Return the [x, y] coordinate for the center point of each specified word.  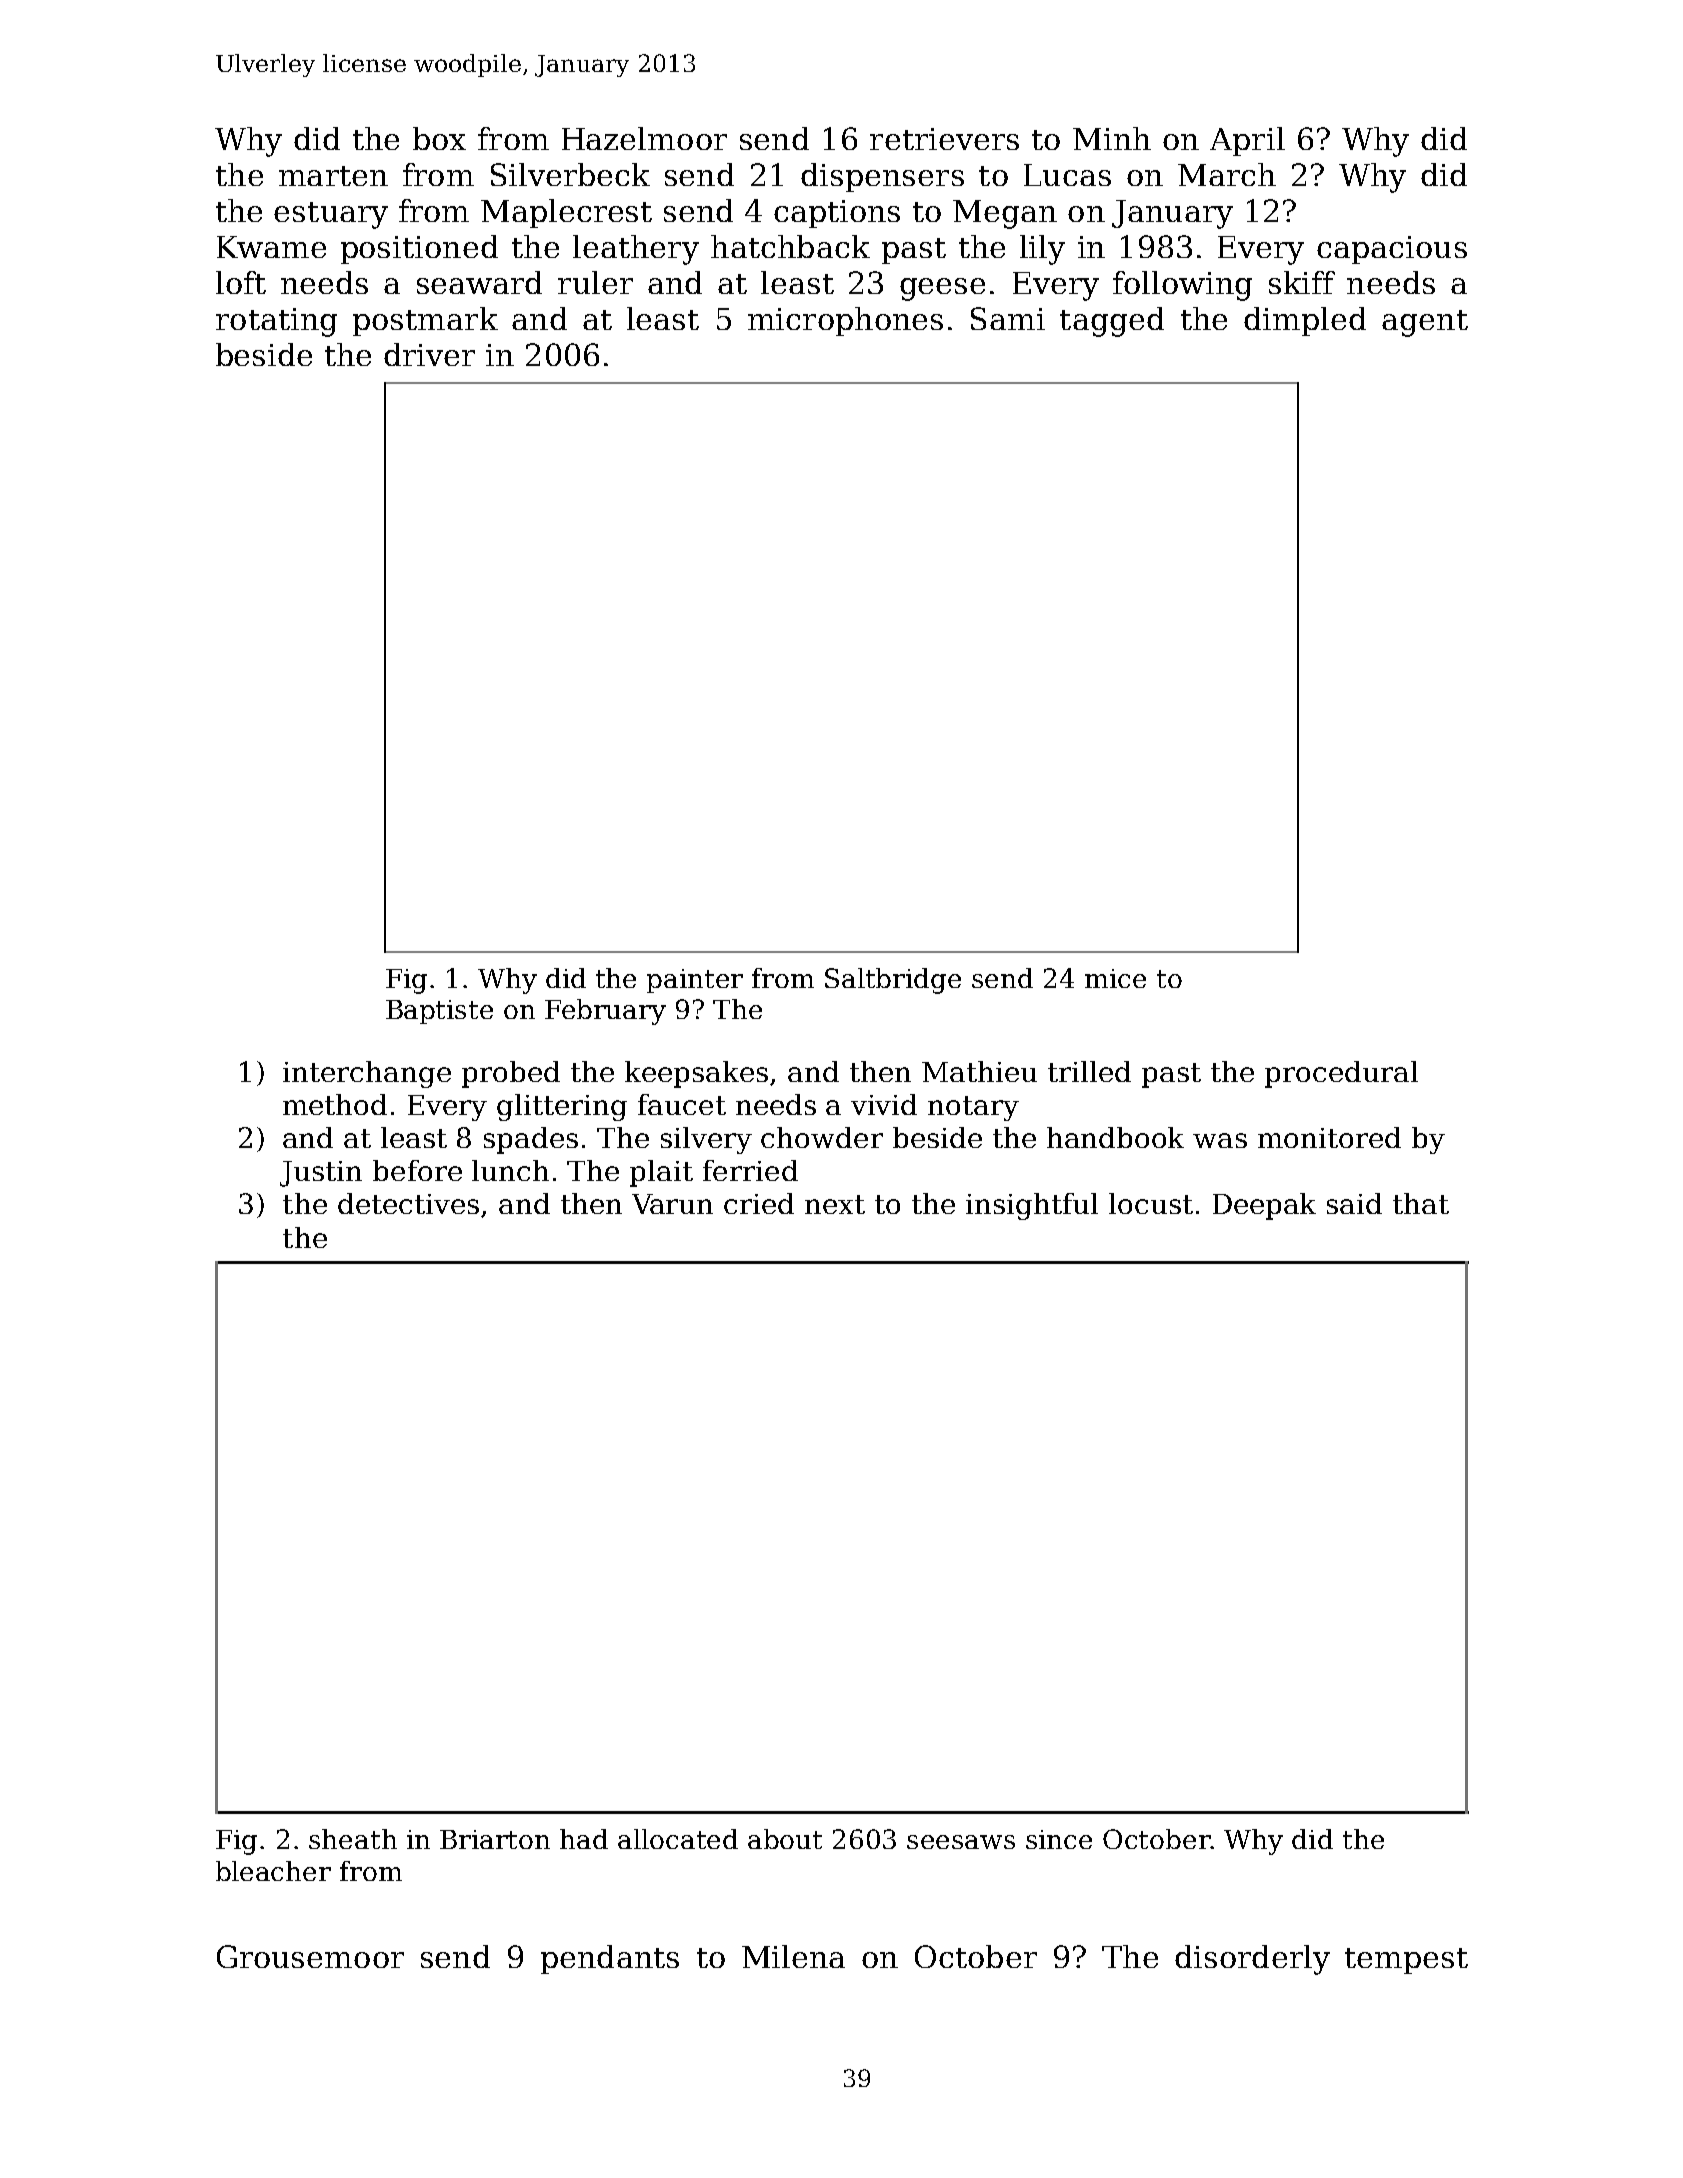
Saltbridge [893, 981]
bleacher [273, 1871]
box [439, 138]
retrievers [944, 139]
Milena [793, 1956]
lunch [510, 1170]
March [1227, 174]
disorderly [1252, 1960]
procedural [1341, 1074]
